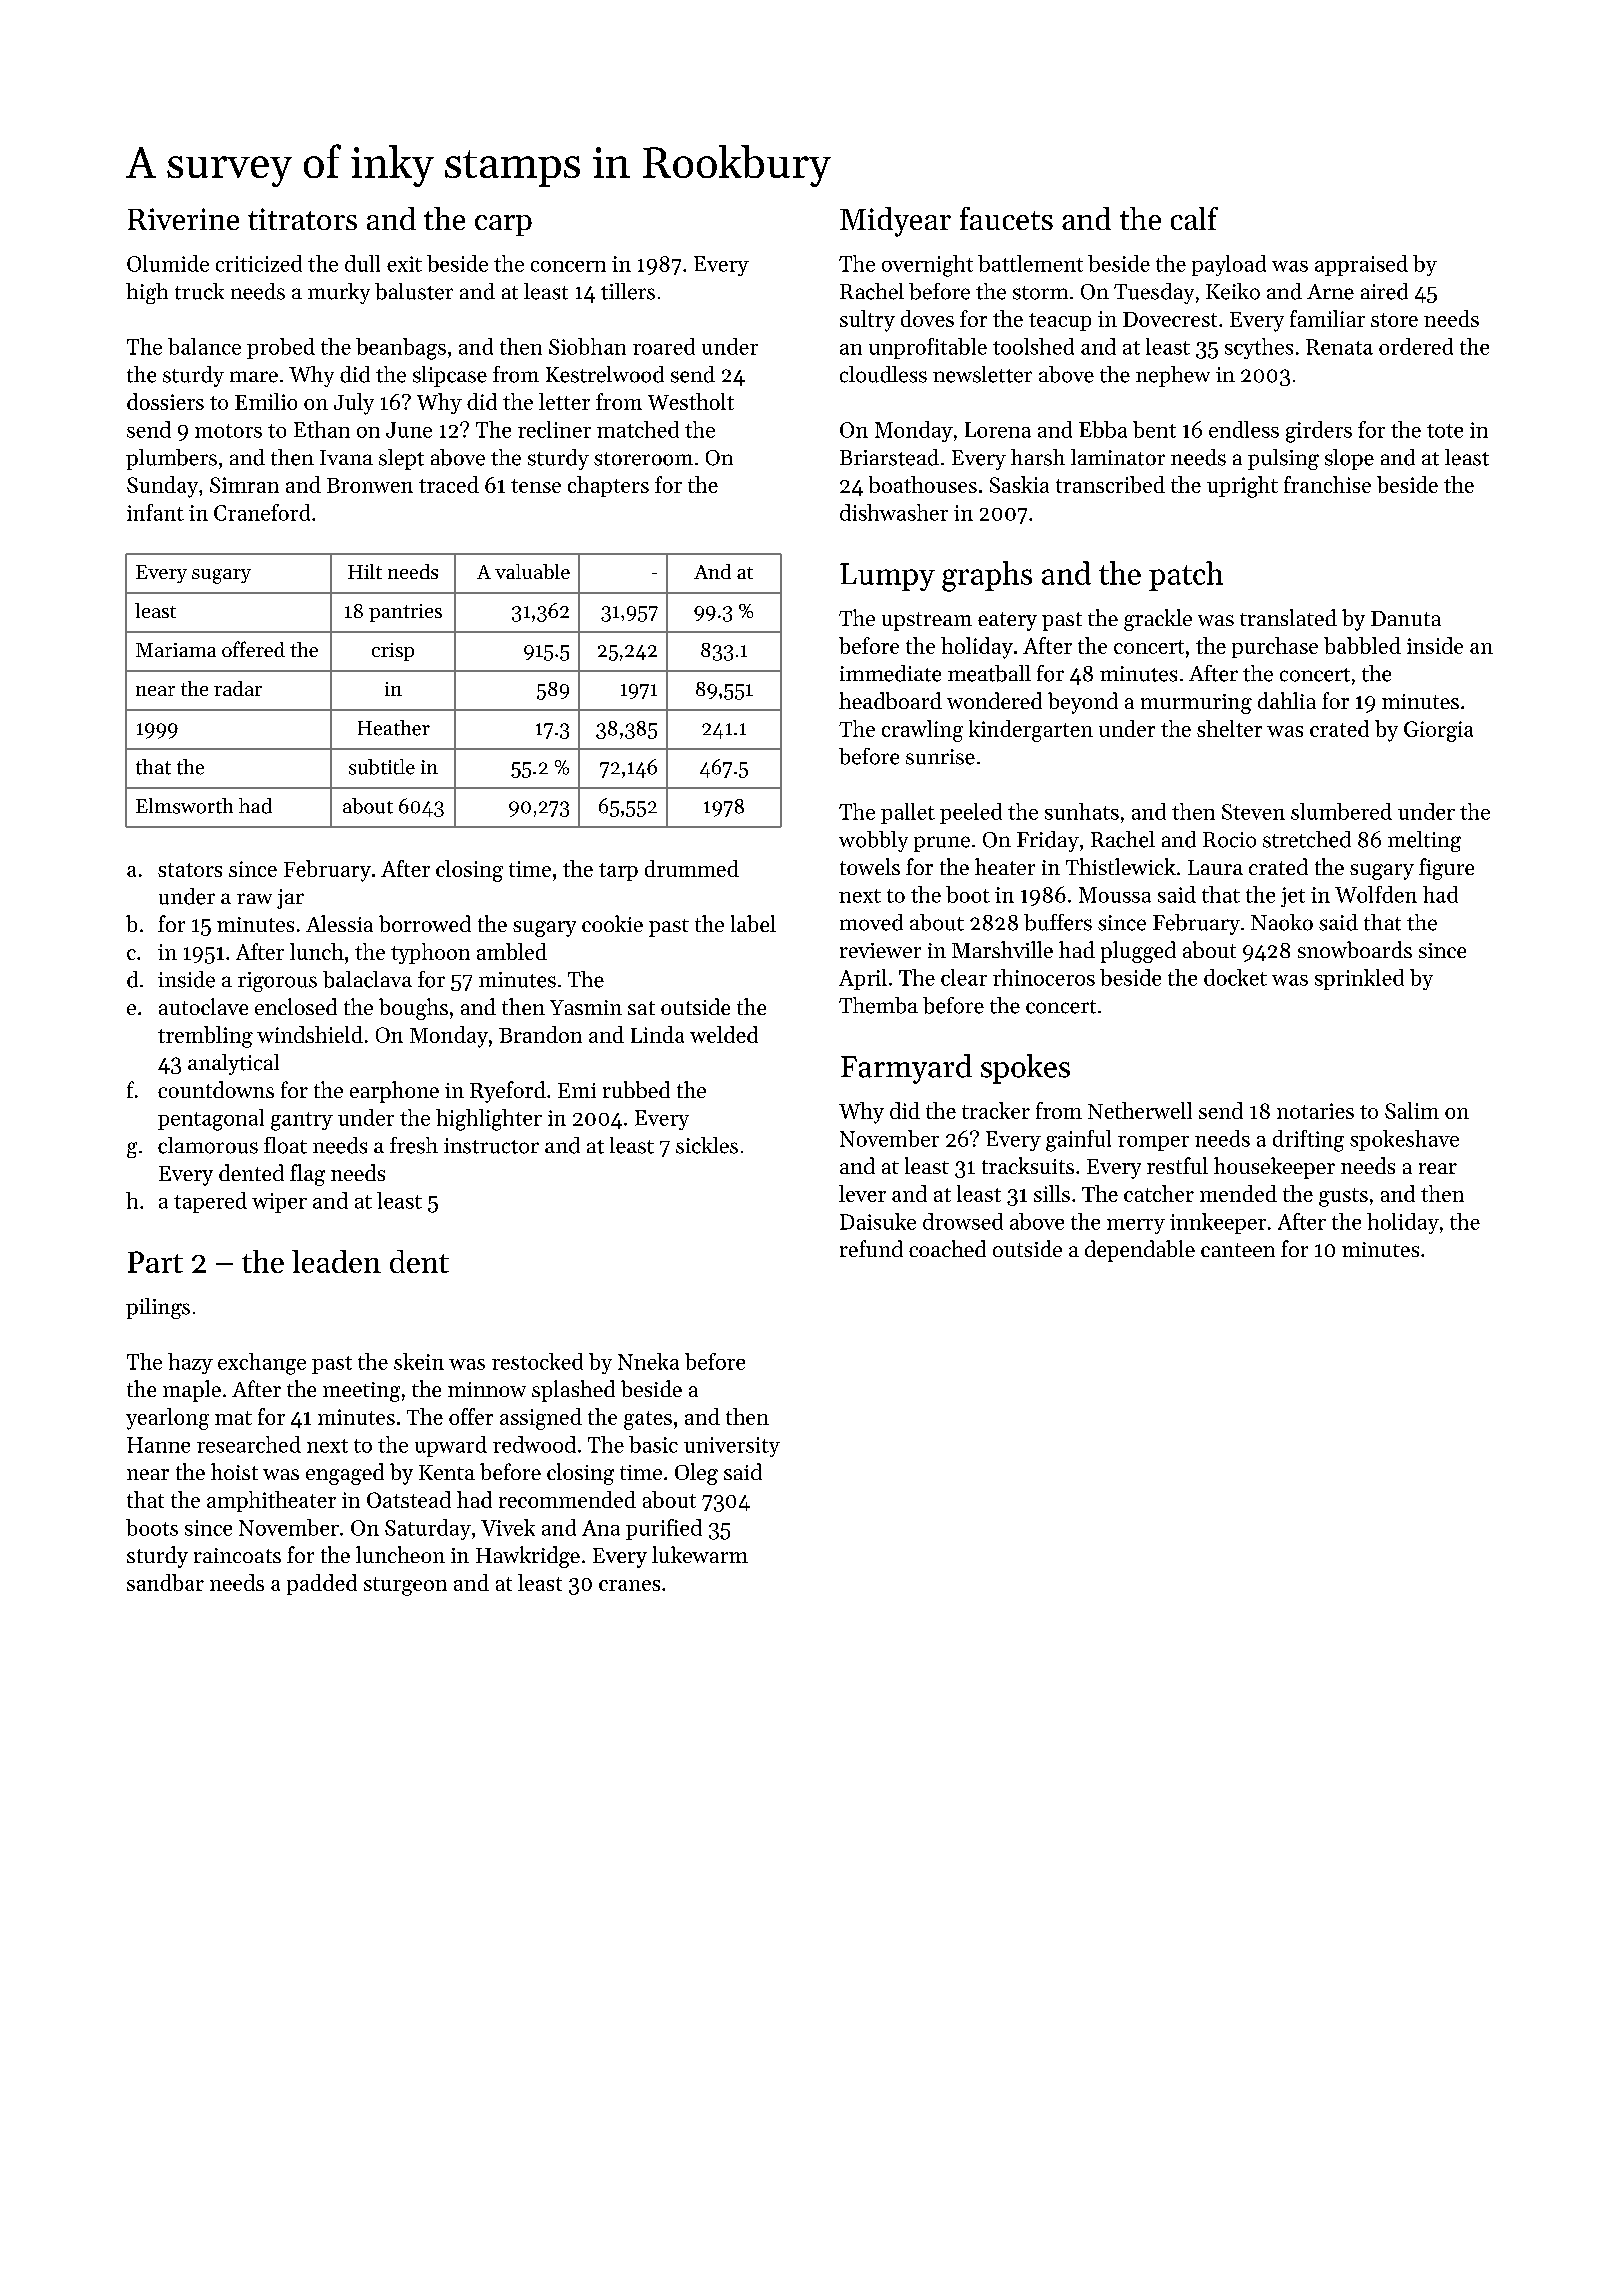  I want to click on faucets, so click(1006, 218).
